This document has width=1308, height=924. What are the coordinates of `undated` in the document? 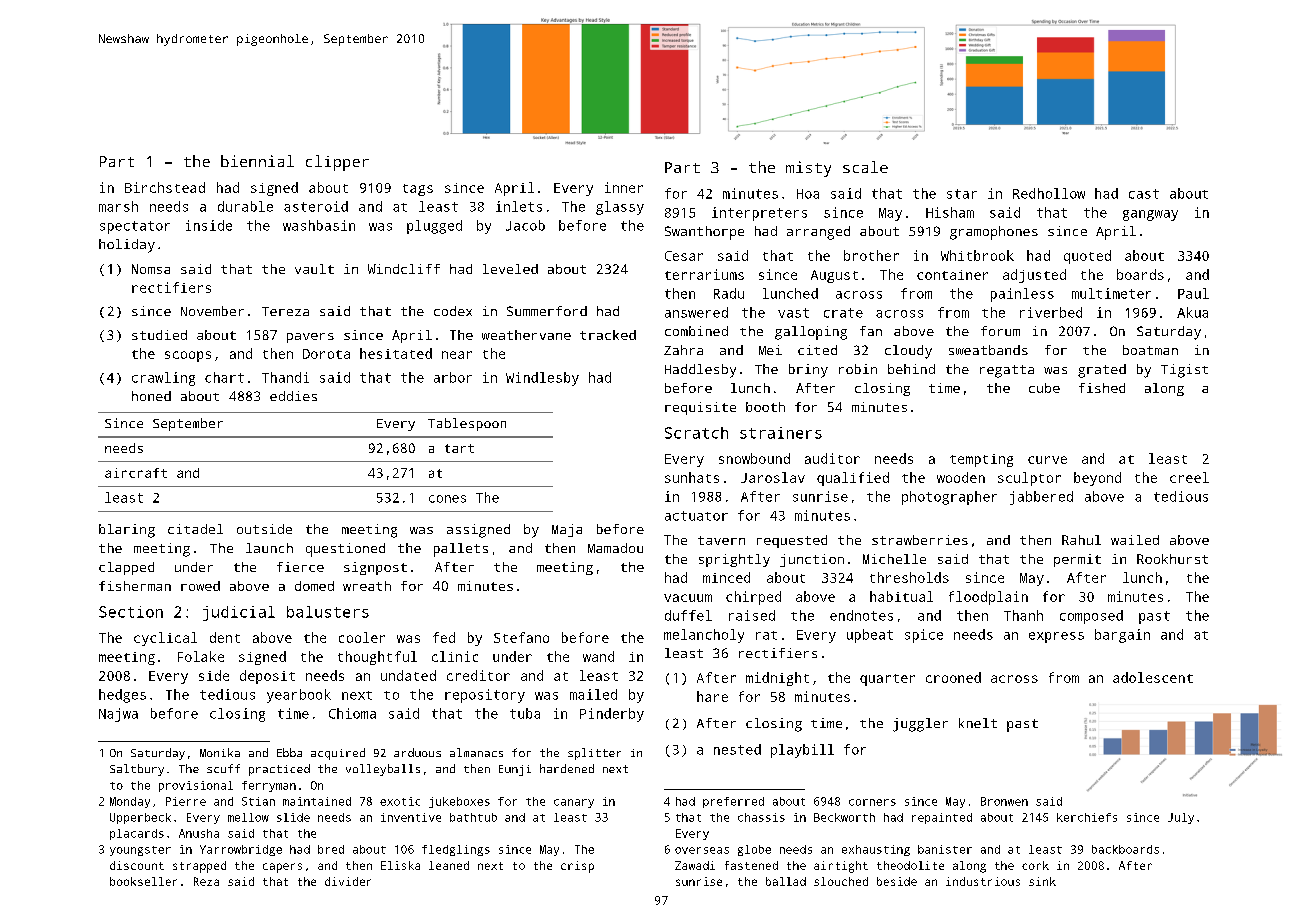 It's located at (408, 675).
